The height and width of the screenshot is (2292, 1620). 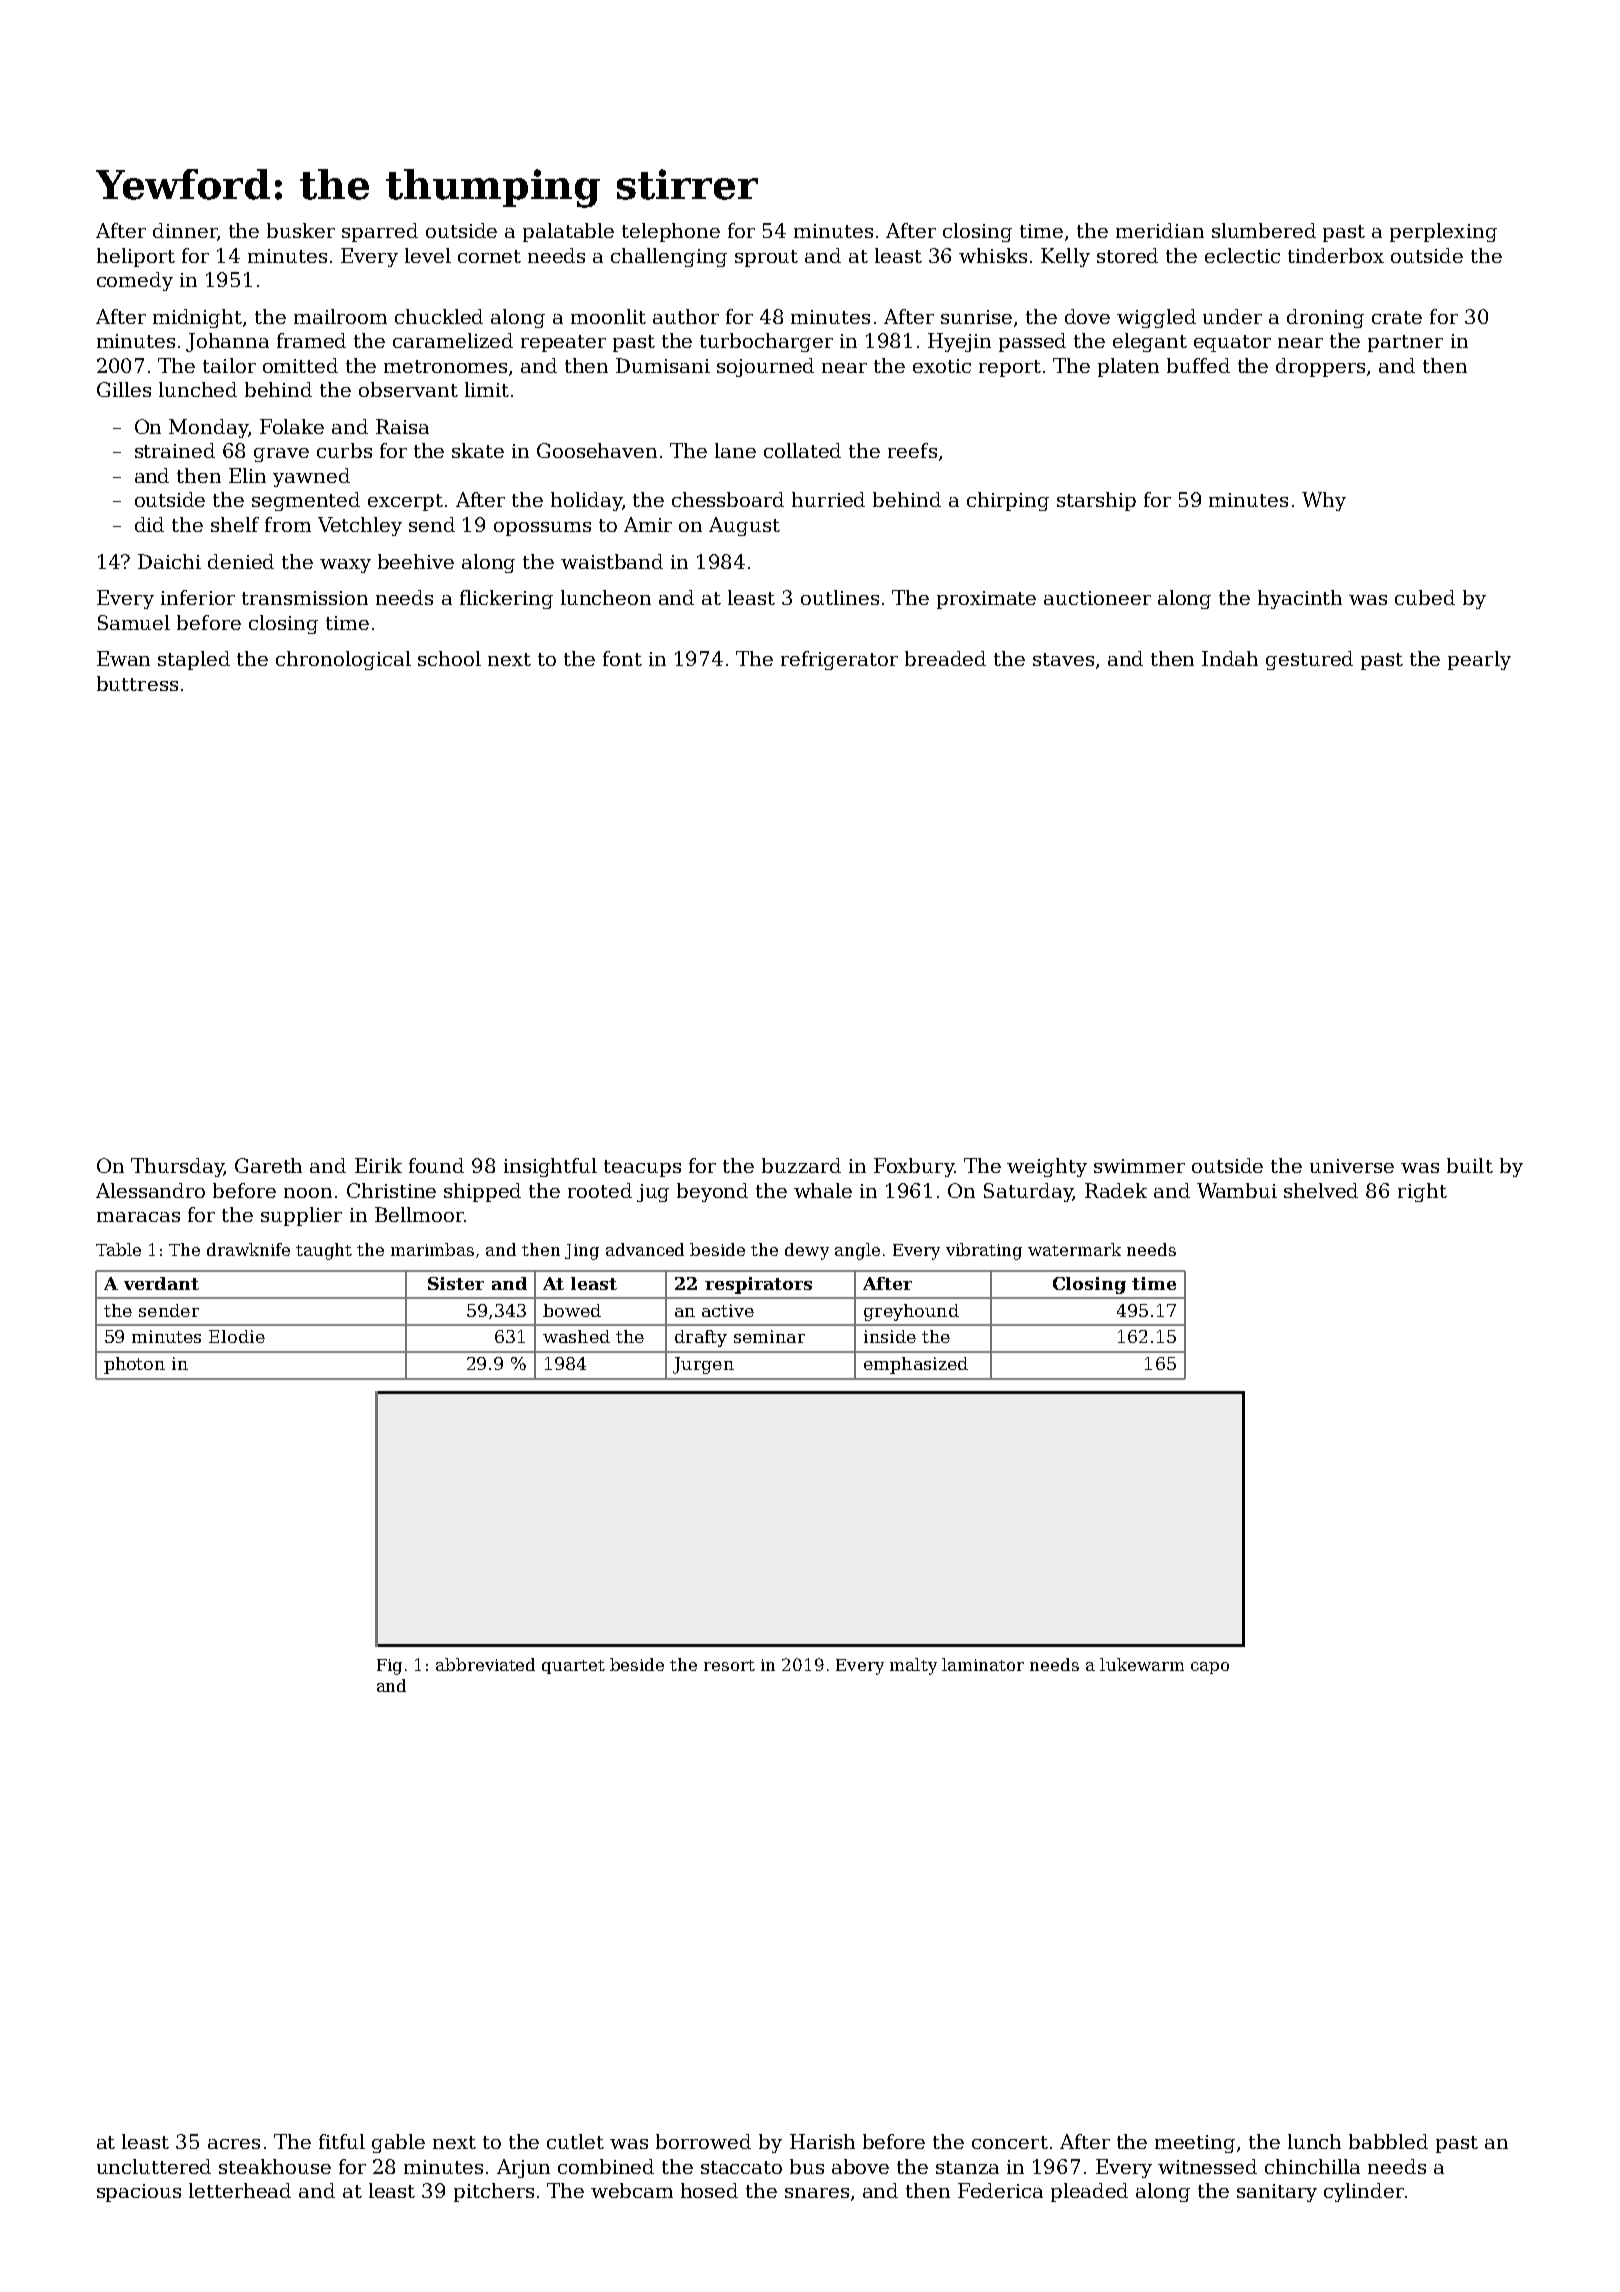 What do you see at coordinates (671, 232) in the screenshot?
I see `telephone` at bounding box center [671, 232].
